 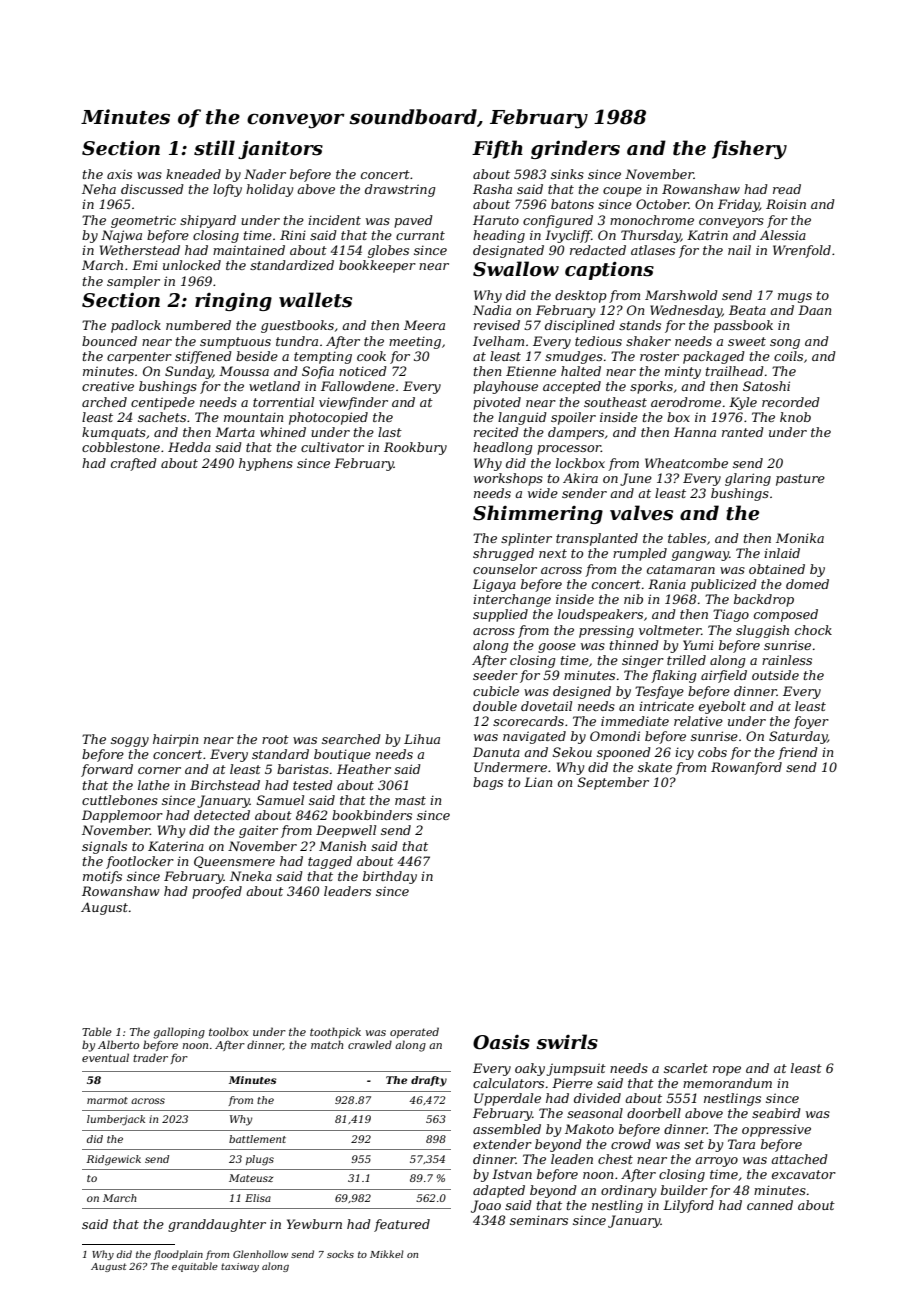 I want to click on featured, so click(x=402, y=1225).
